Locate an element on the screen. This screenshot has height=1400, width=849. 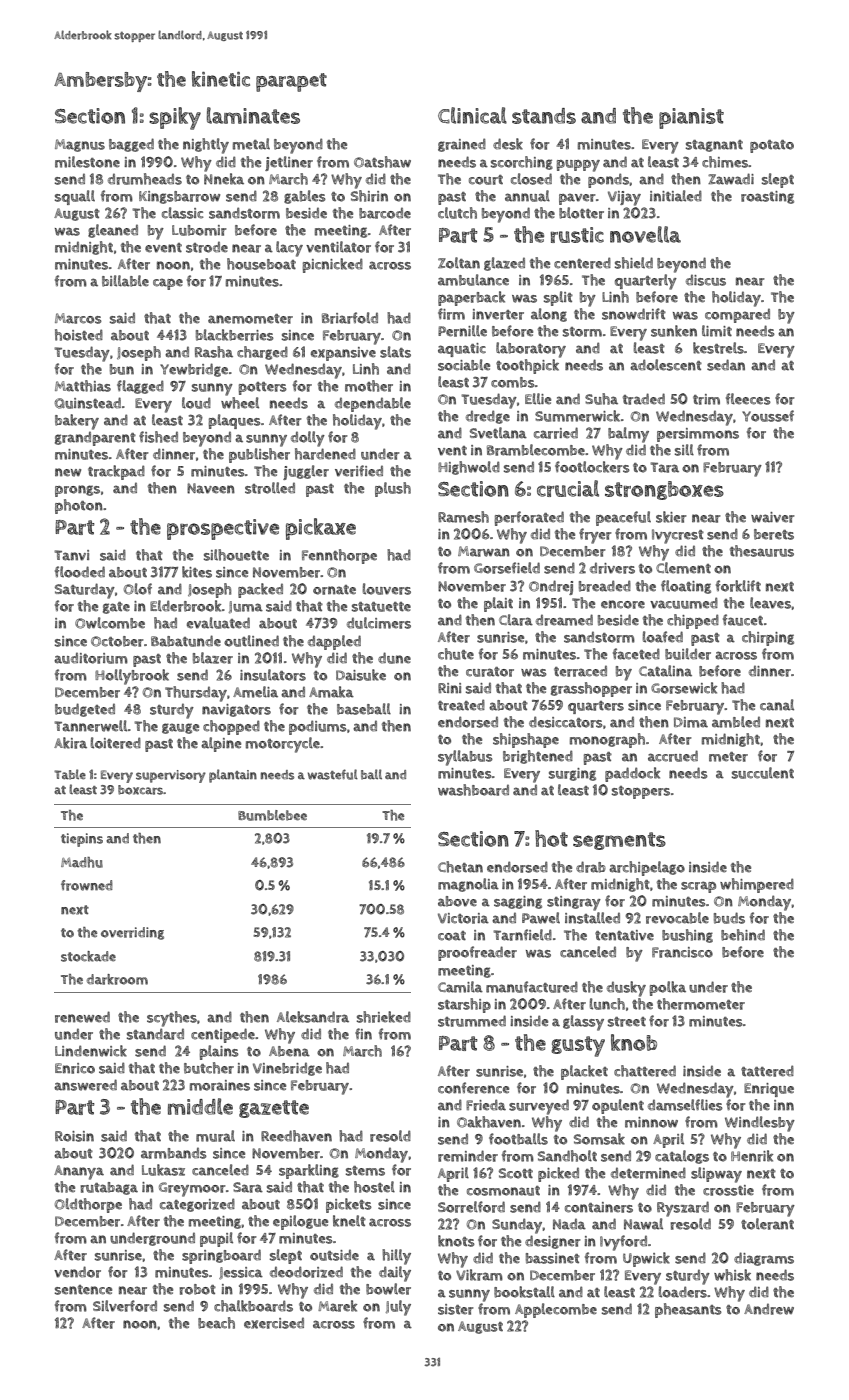
pheasants is located at coordinates (688, 1310).
